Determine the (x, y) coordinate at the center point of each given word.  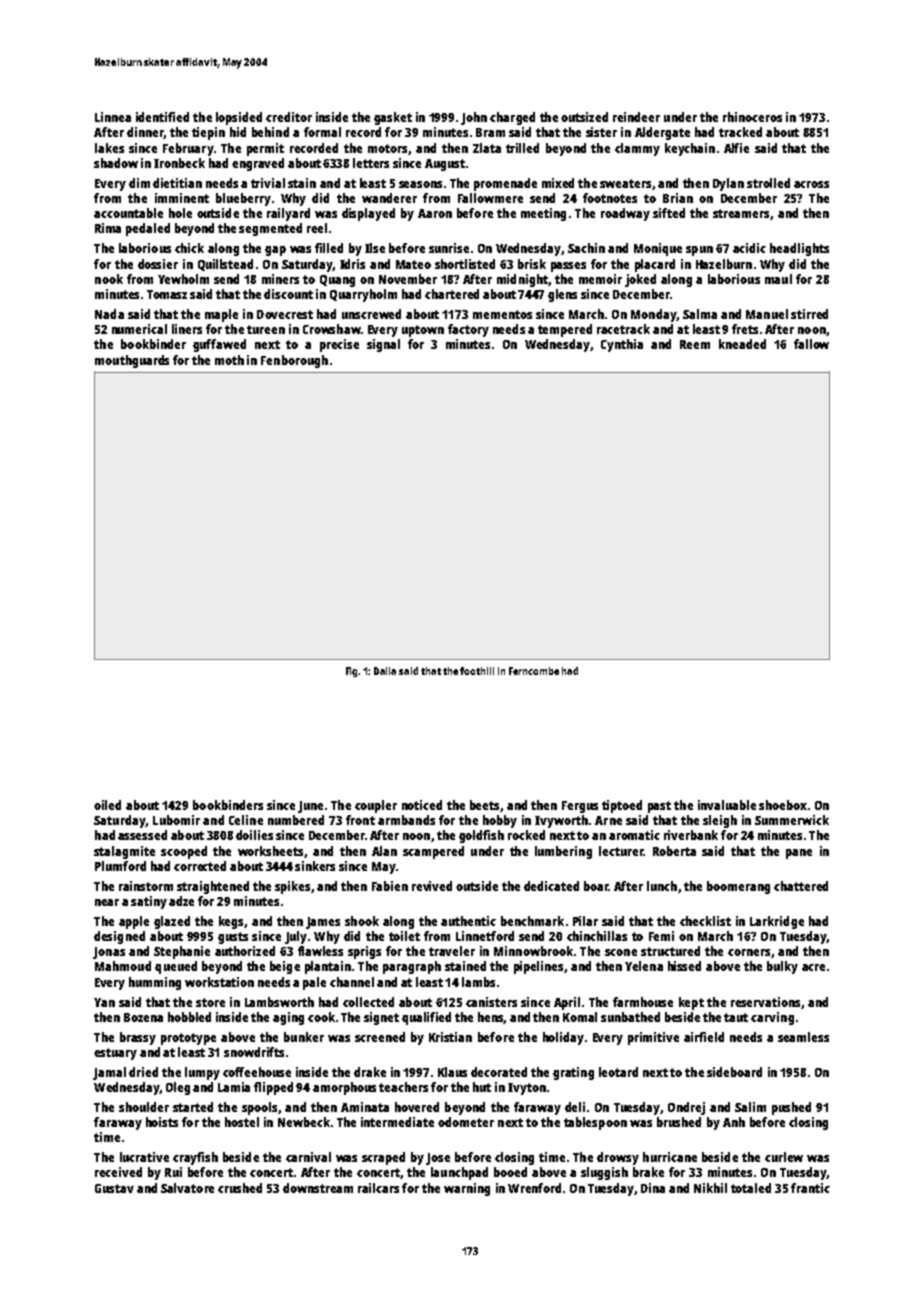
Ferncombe (534, 671)
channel (352, 982)
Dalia (385, 671)
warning (467, 1189)
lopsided (239, 118)
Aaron (435, 213)
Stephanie (182, 952)
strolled (768, 183)
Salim (750, 1107)
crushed (240, 1188)
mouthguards (132, 361)
